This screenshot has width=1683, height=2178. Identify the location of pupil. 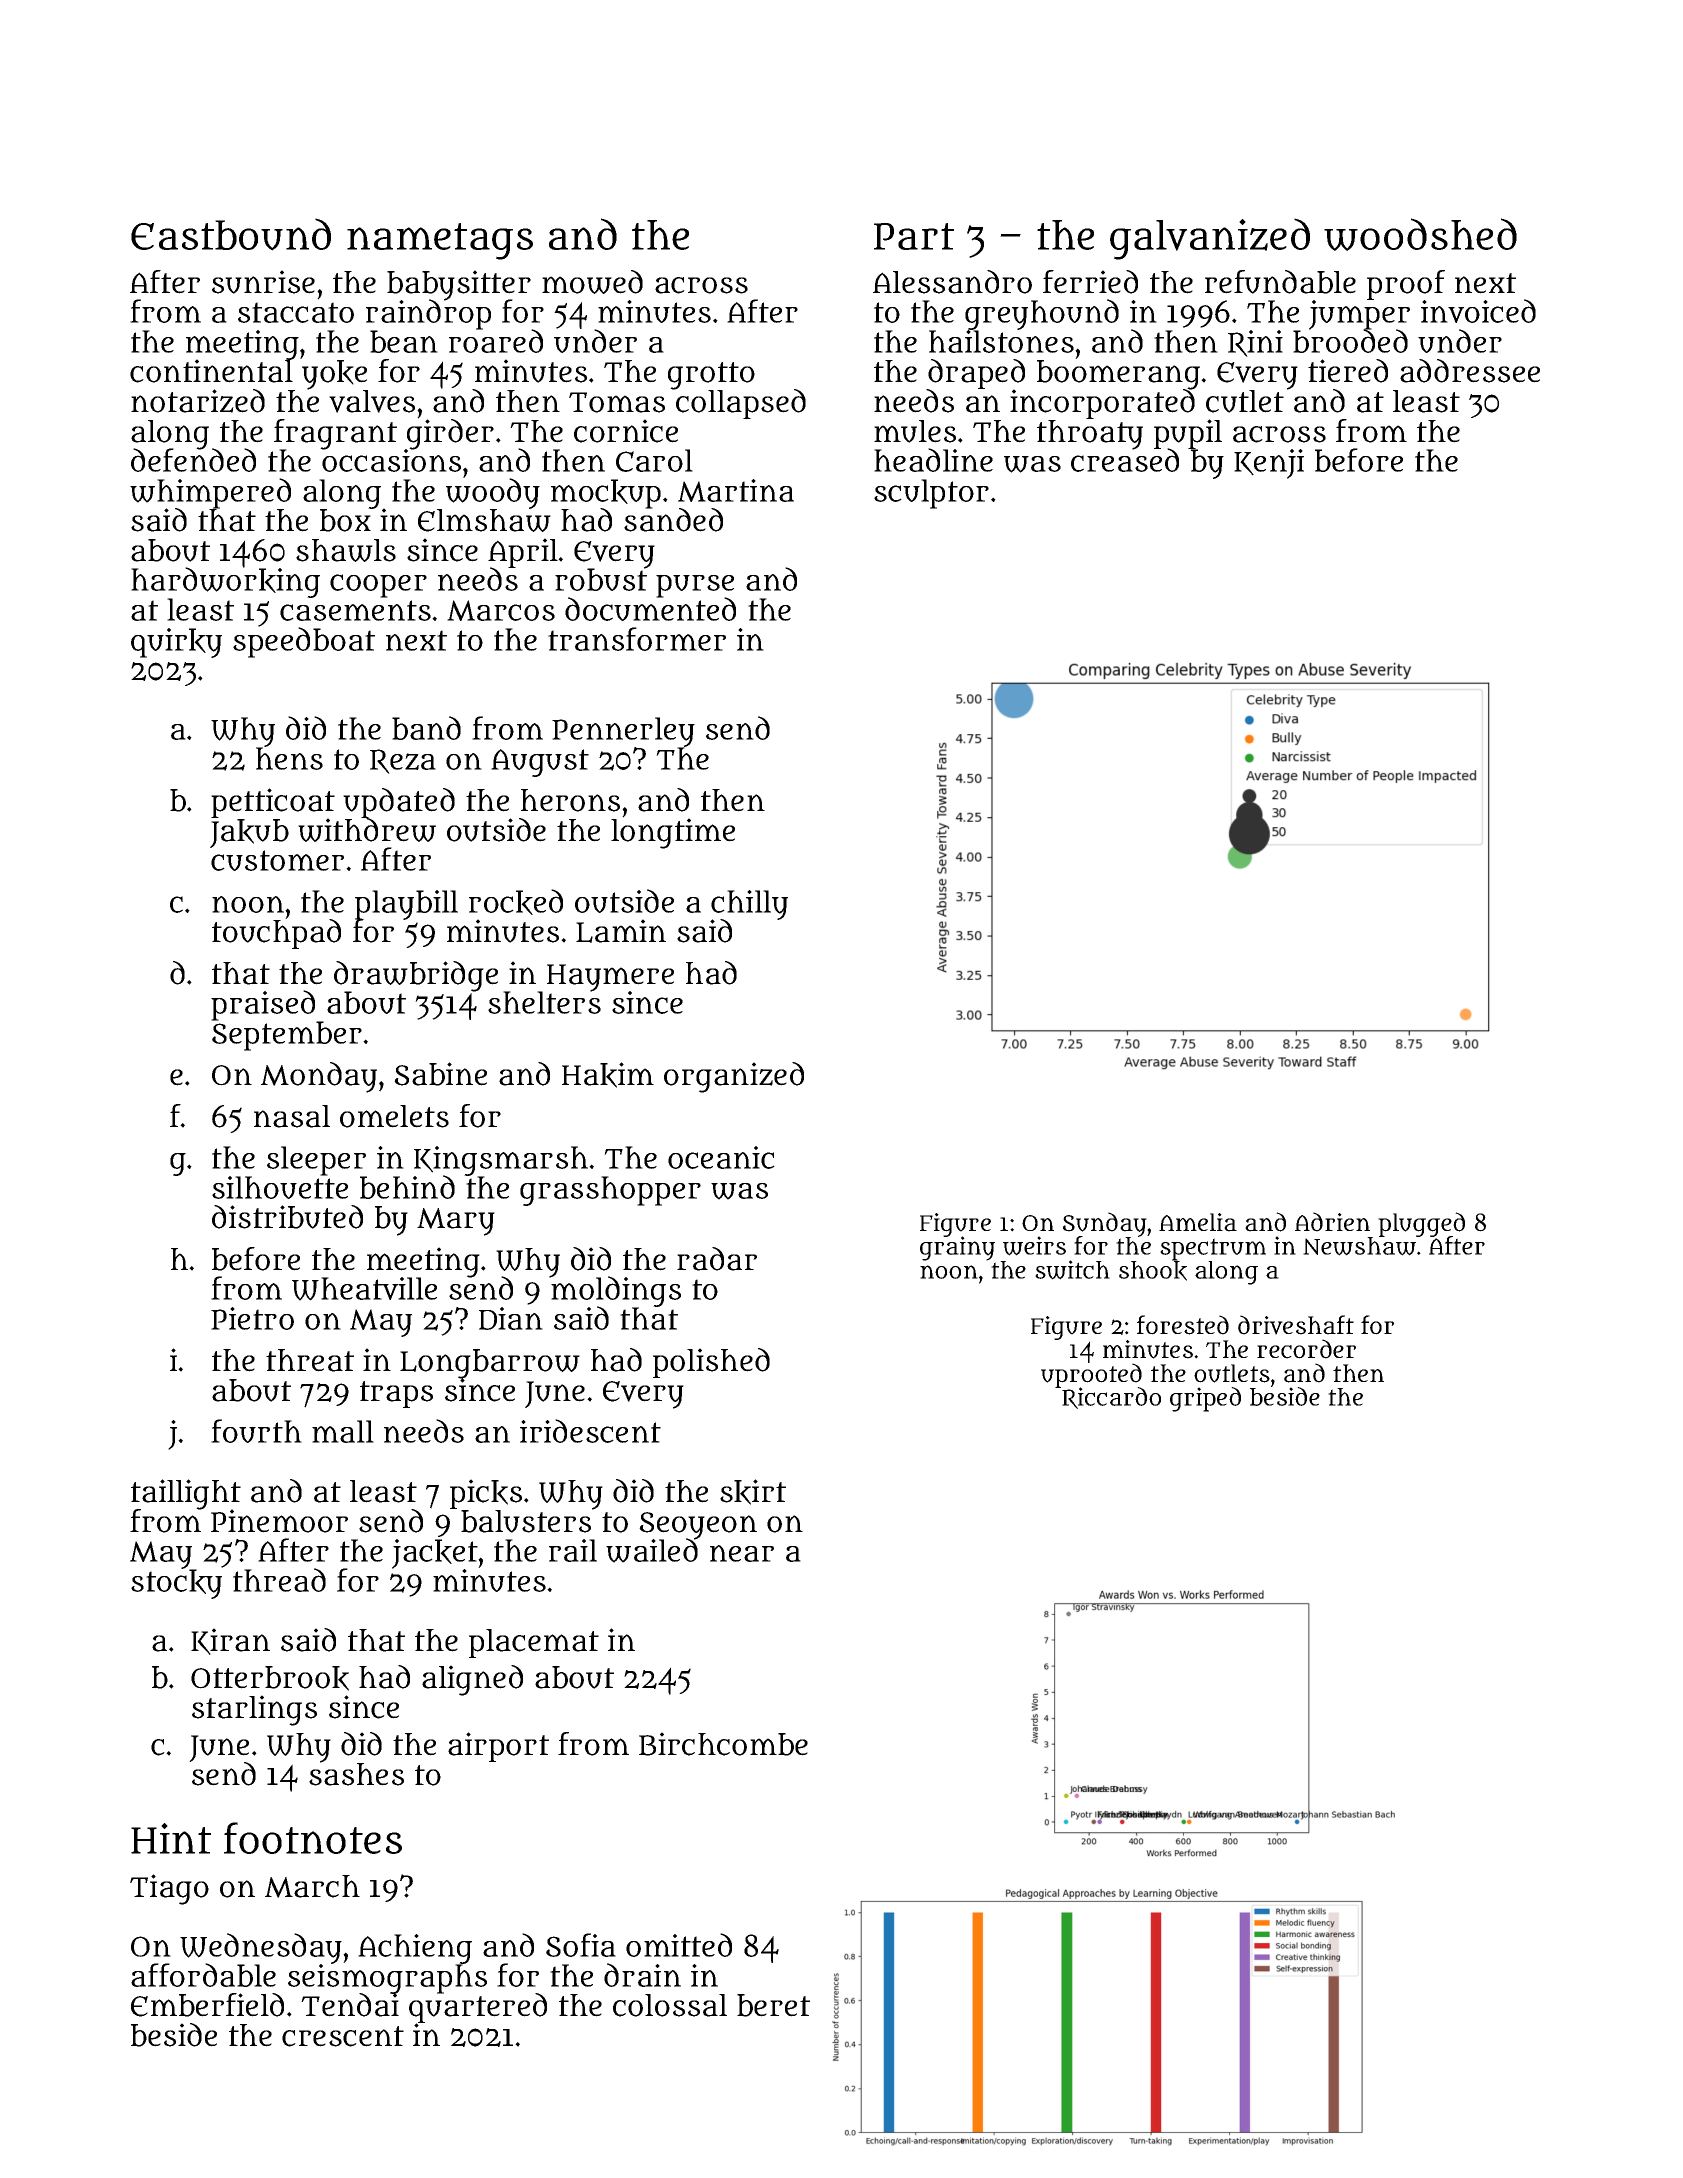
(1188, 434).
